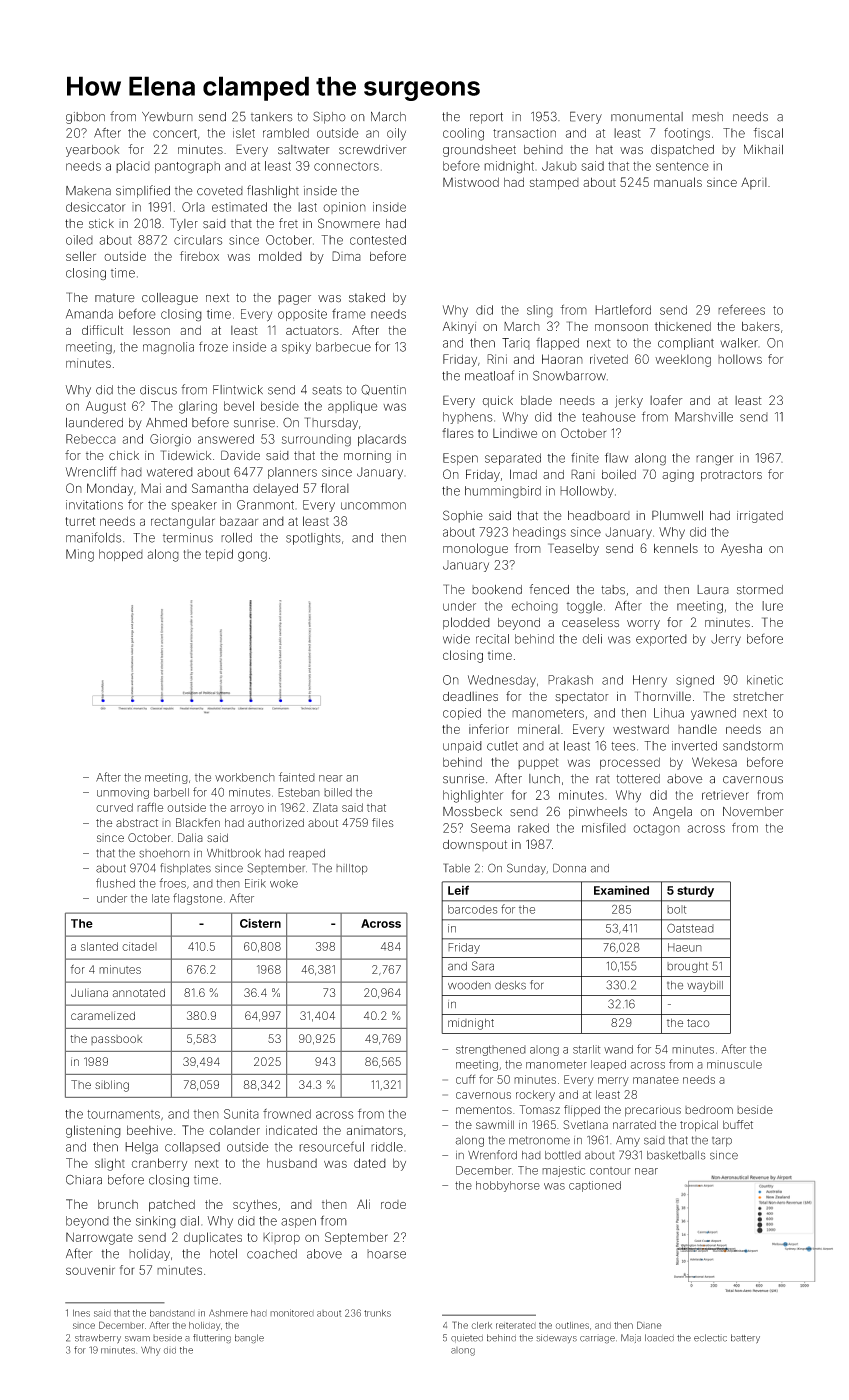 The width and height of the screenshot is (849, 1400). What do you see at coordinates (166, 423) in the screenshot?
I see `Ahmed` at bounding box center [166, 423].
